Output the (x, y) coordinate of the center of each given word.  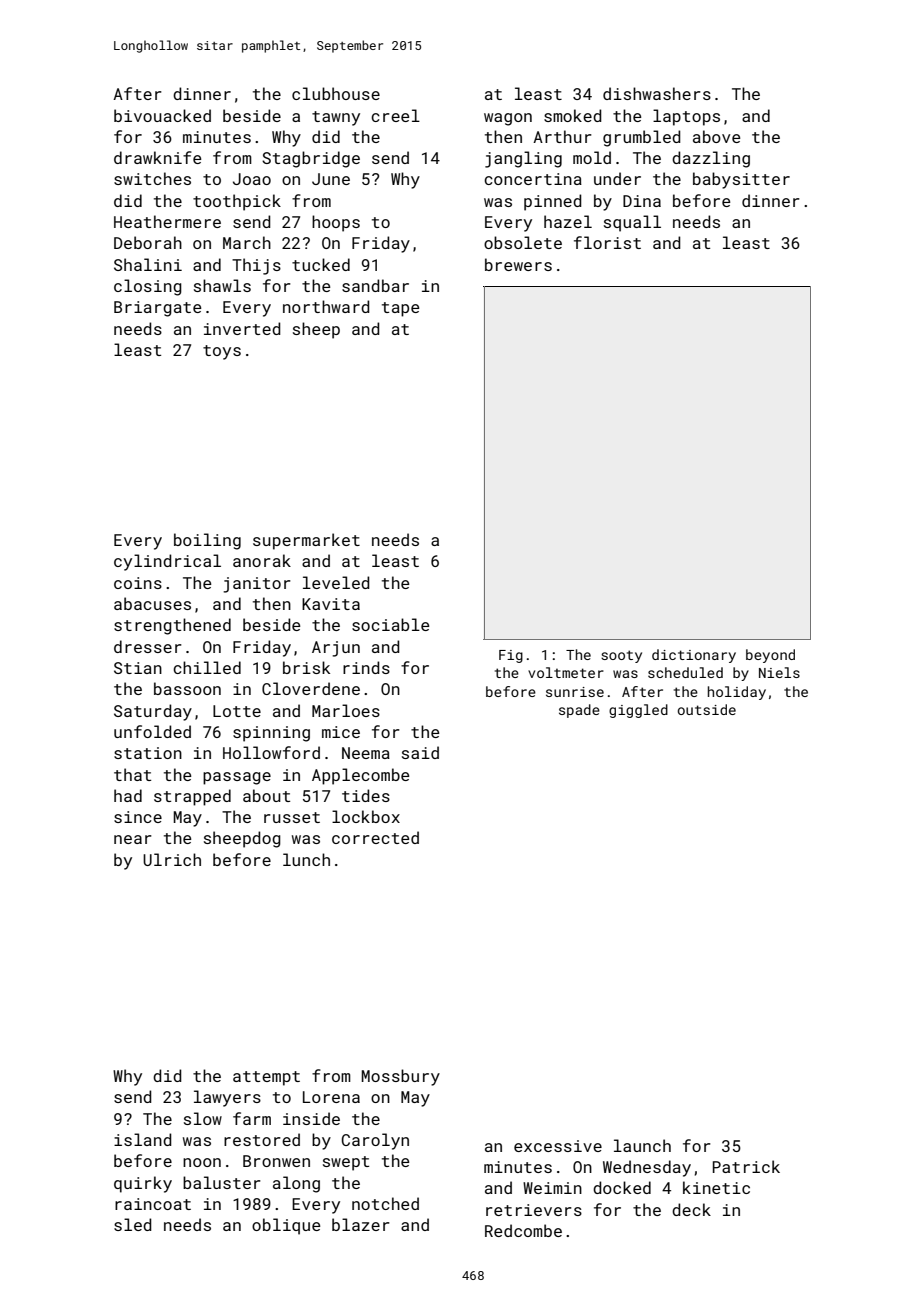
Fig (511, 656)
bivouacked (162, 115)
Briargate (157, 309)
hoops (336, 223)
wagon (508, 119)
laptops (686, 117)
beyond (770, 656)
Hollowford (271, 752)
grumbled (642, 138)
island (143, 1139)
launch (642, 1145)
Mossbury (401, 1077)
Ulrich (172, 859)
